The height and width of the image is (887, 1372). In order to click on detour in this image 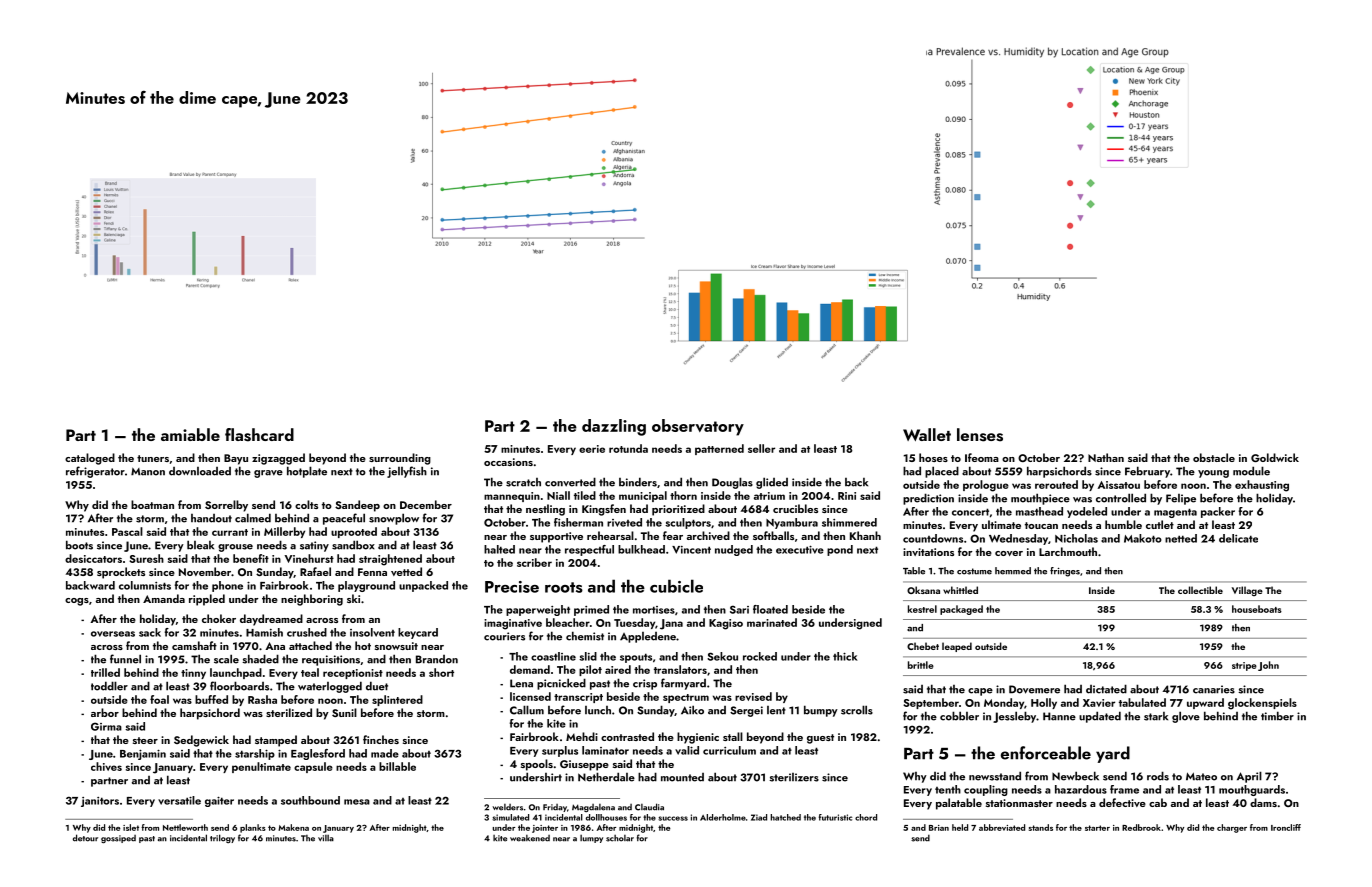, I will do `click(85, 838)`.
